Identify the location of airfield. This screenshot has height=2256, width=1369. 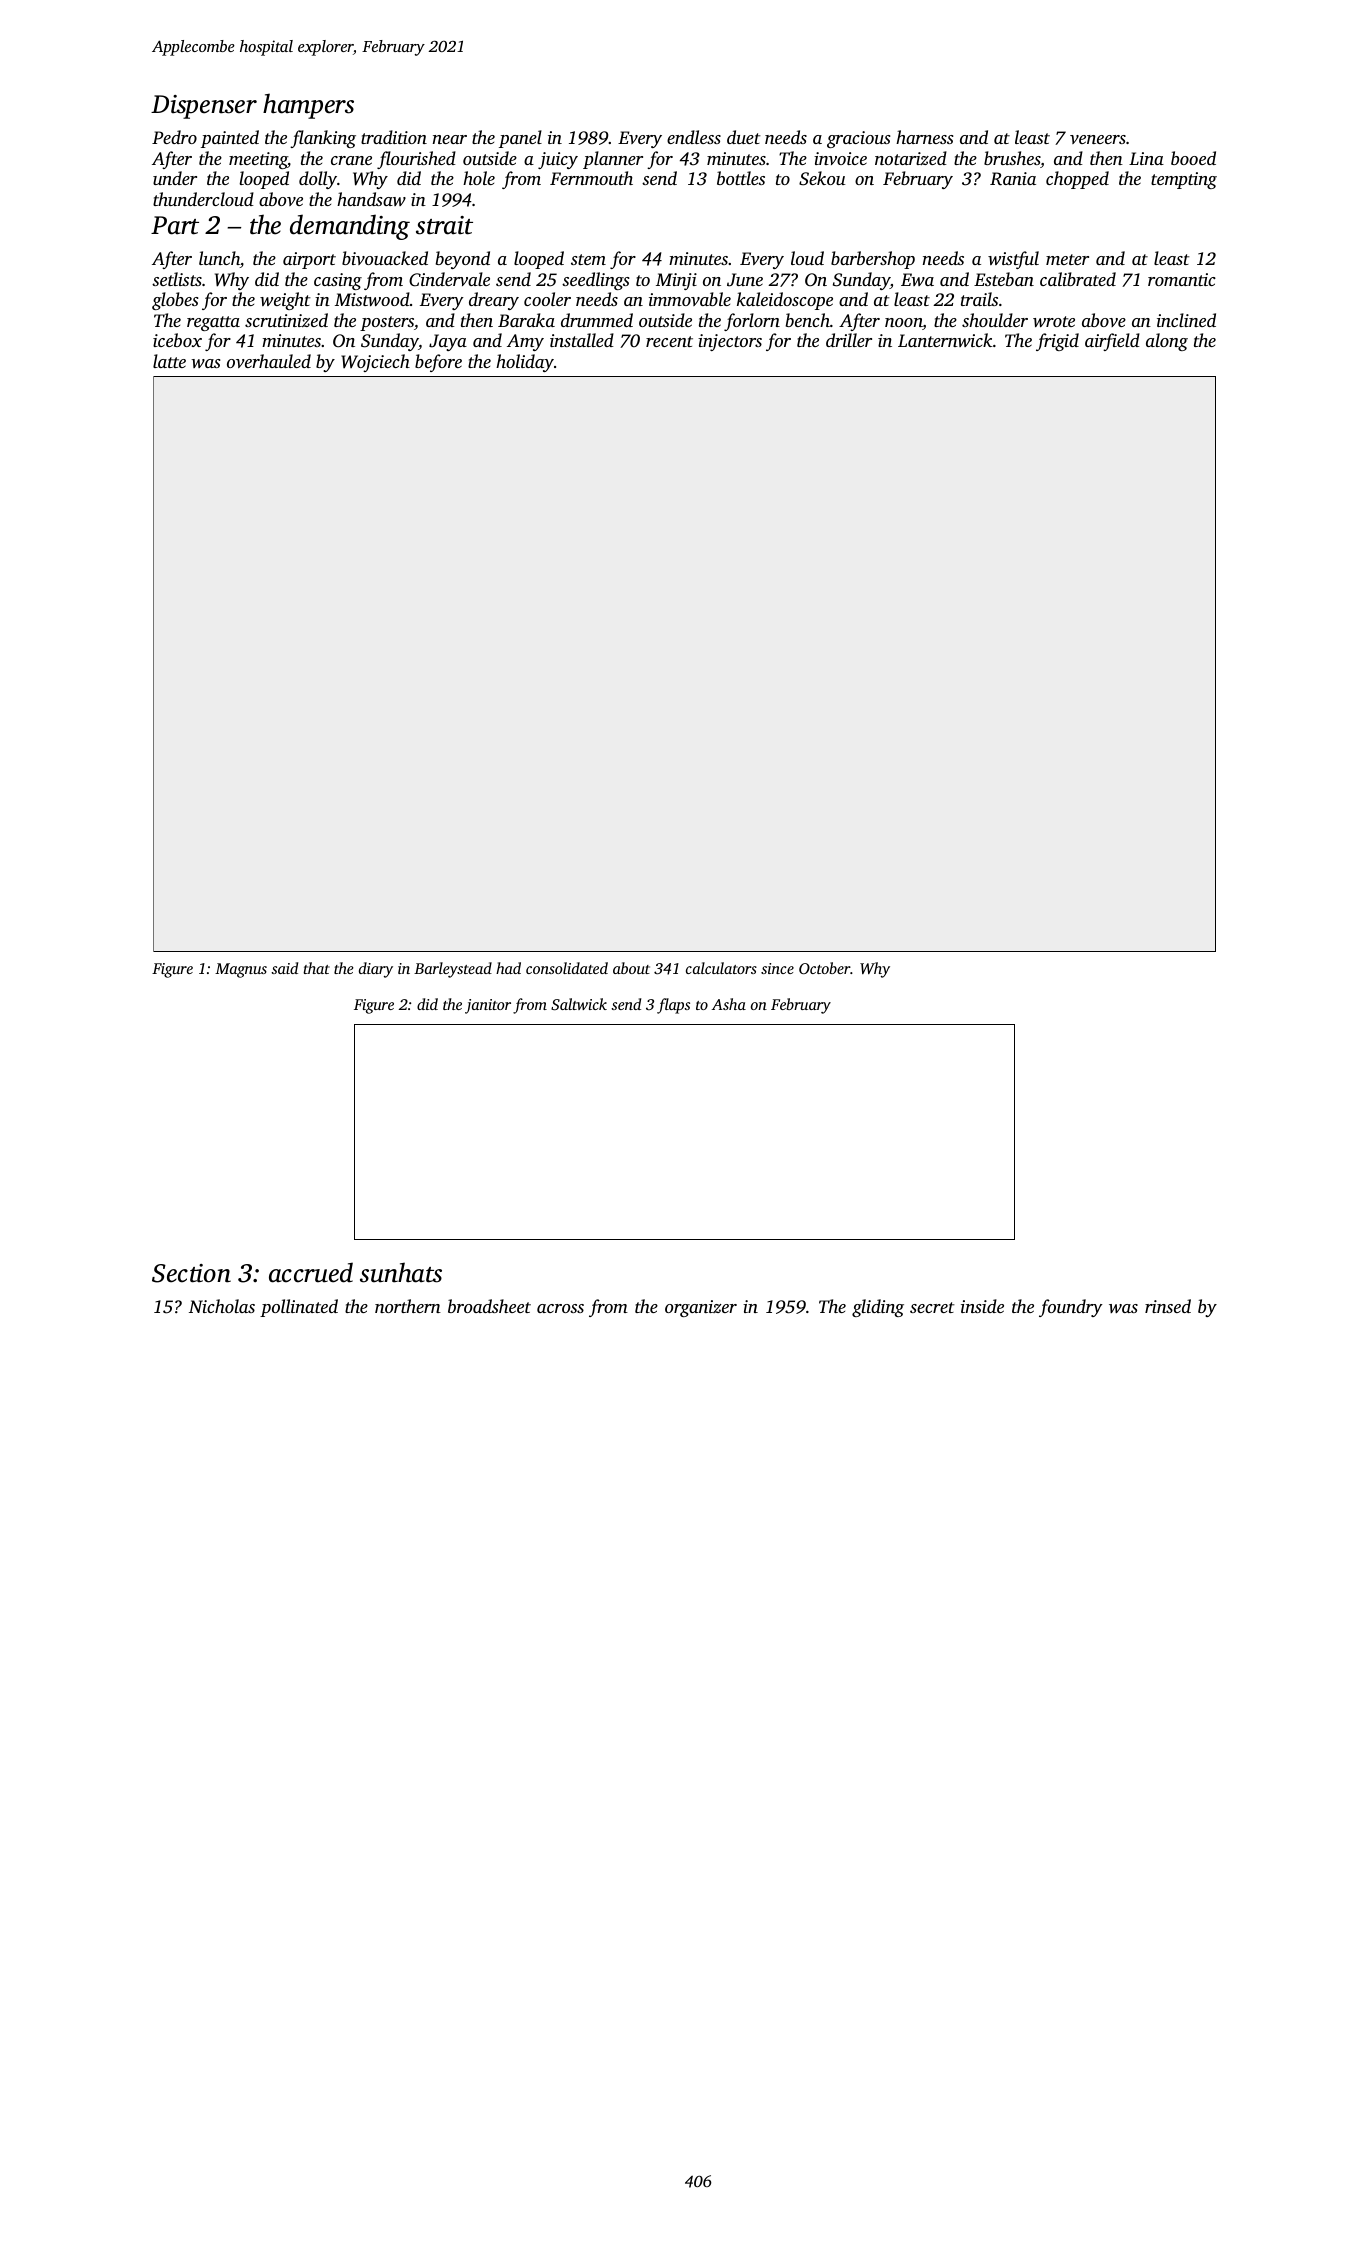
(1112, 342).
